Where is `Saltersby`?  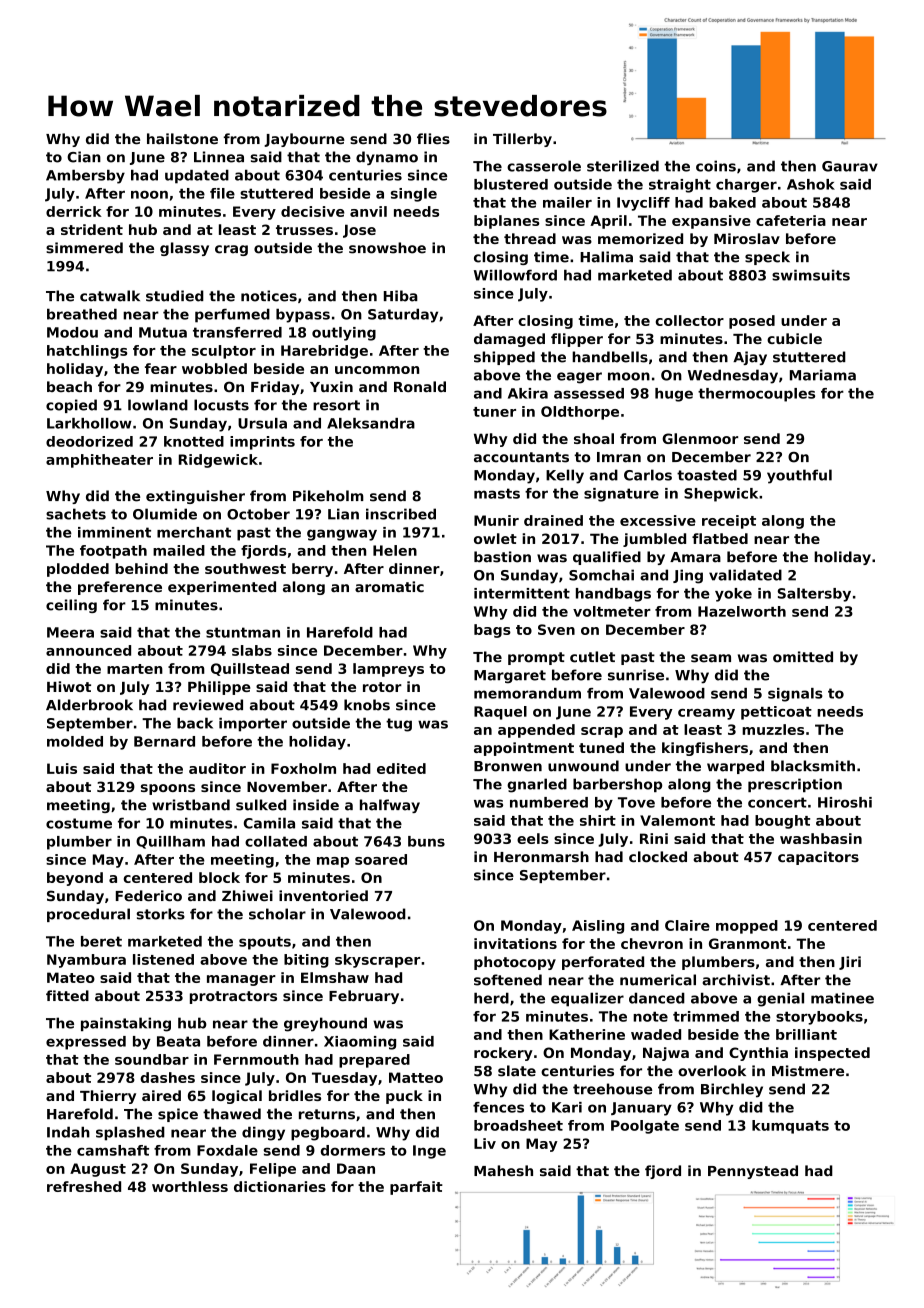
Saltersby is located at coordinates (814, 595).
